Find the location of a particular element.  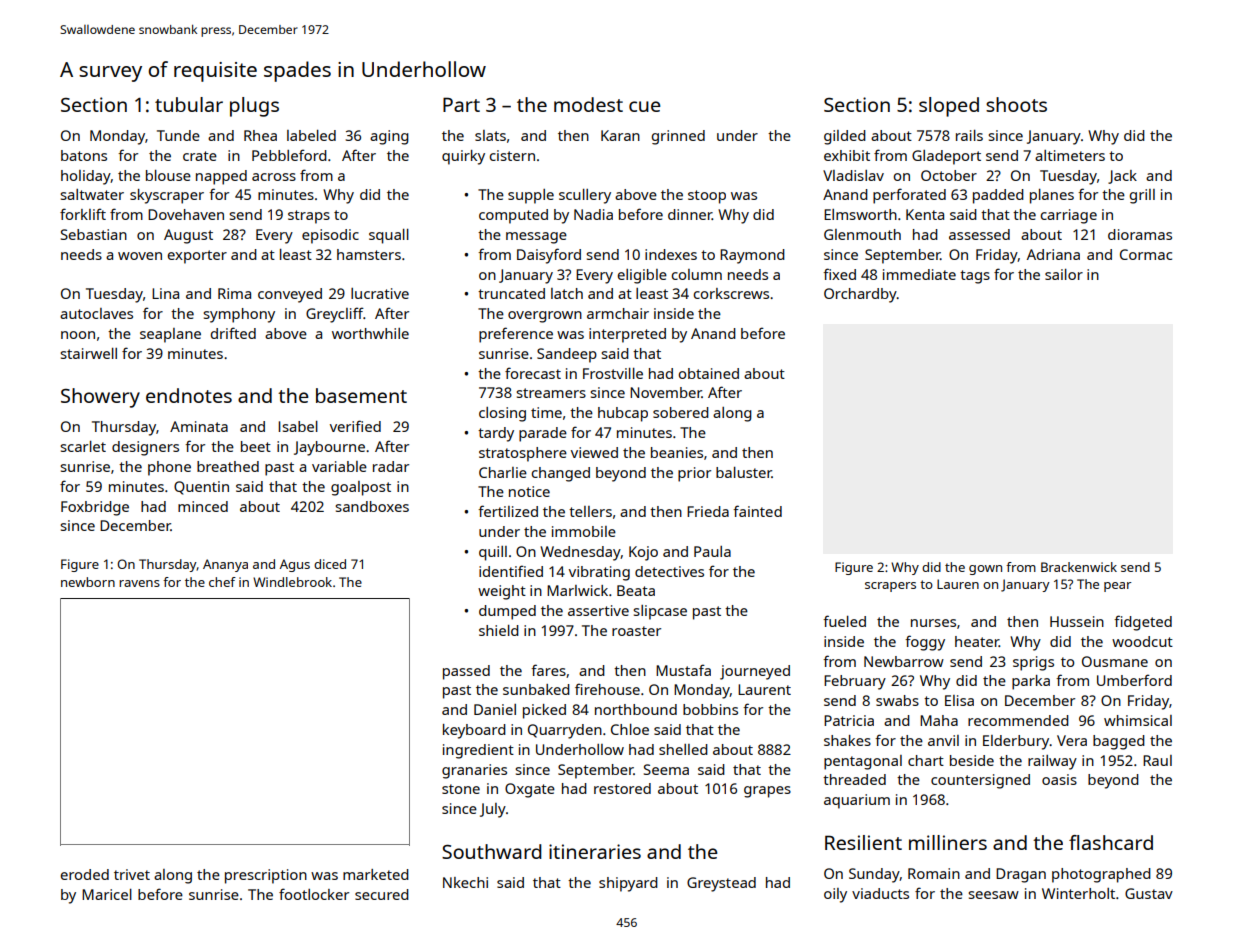

armchair is located at coordinates (618, 313).
